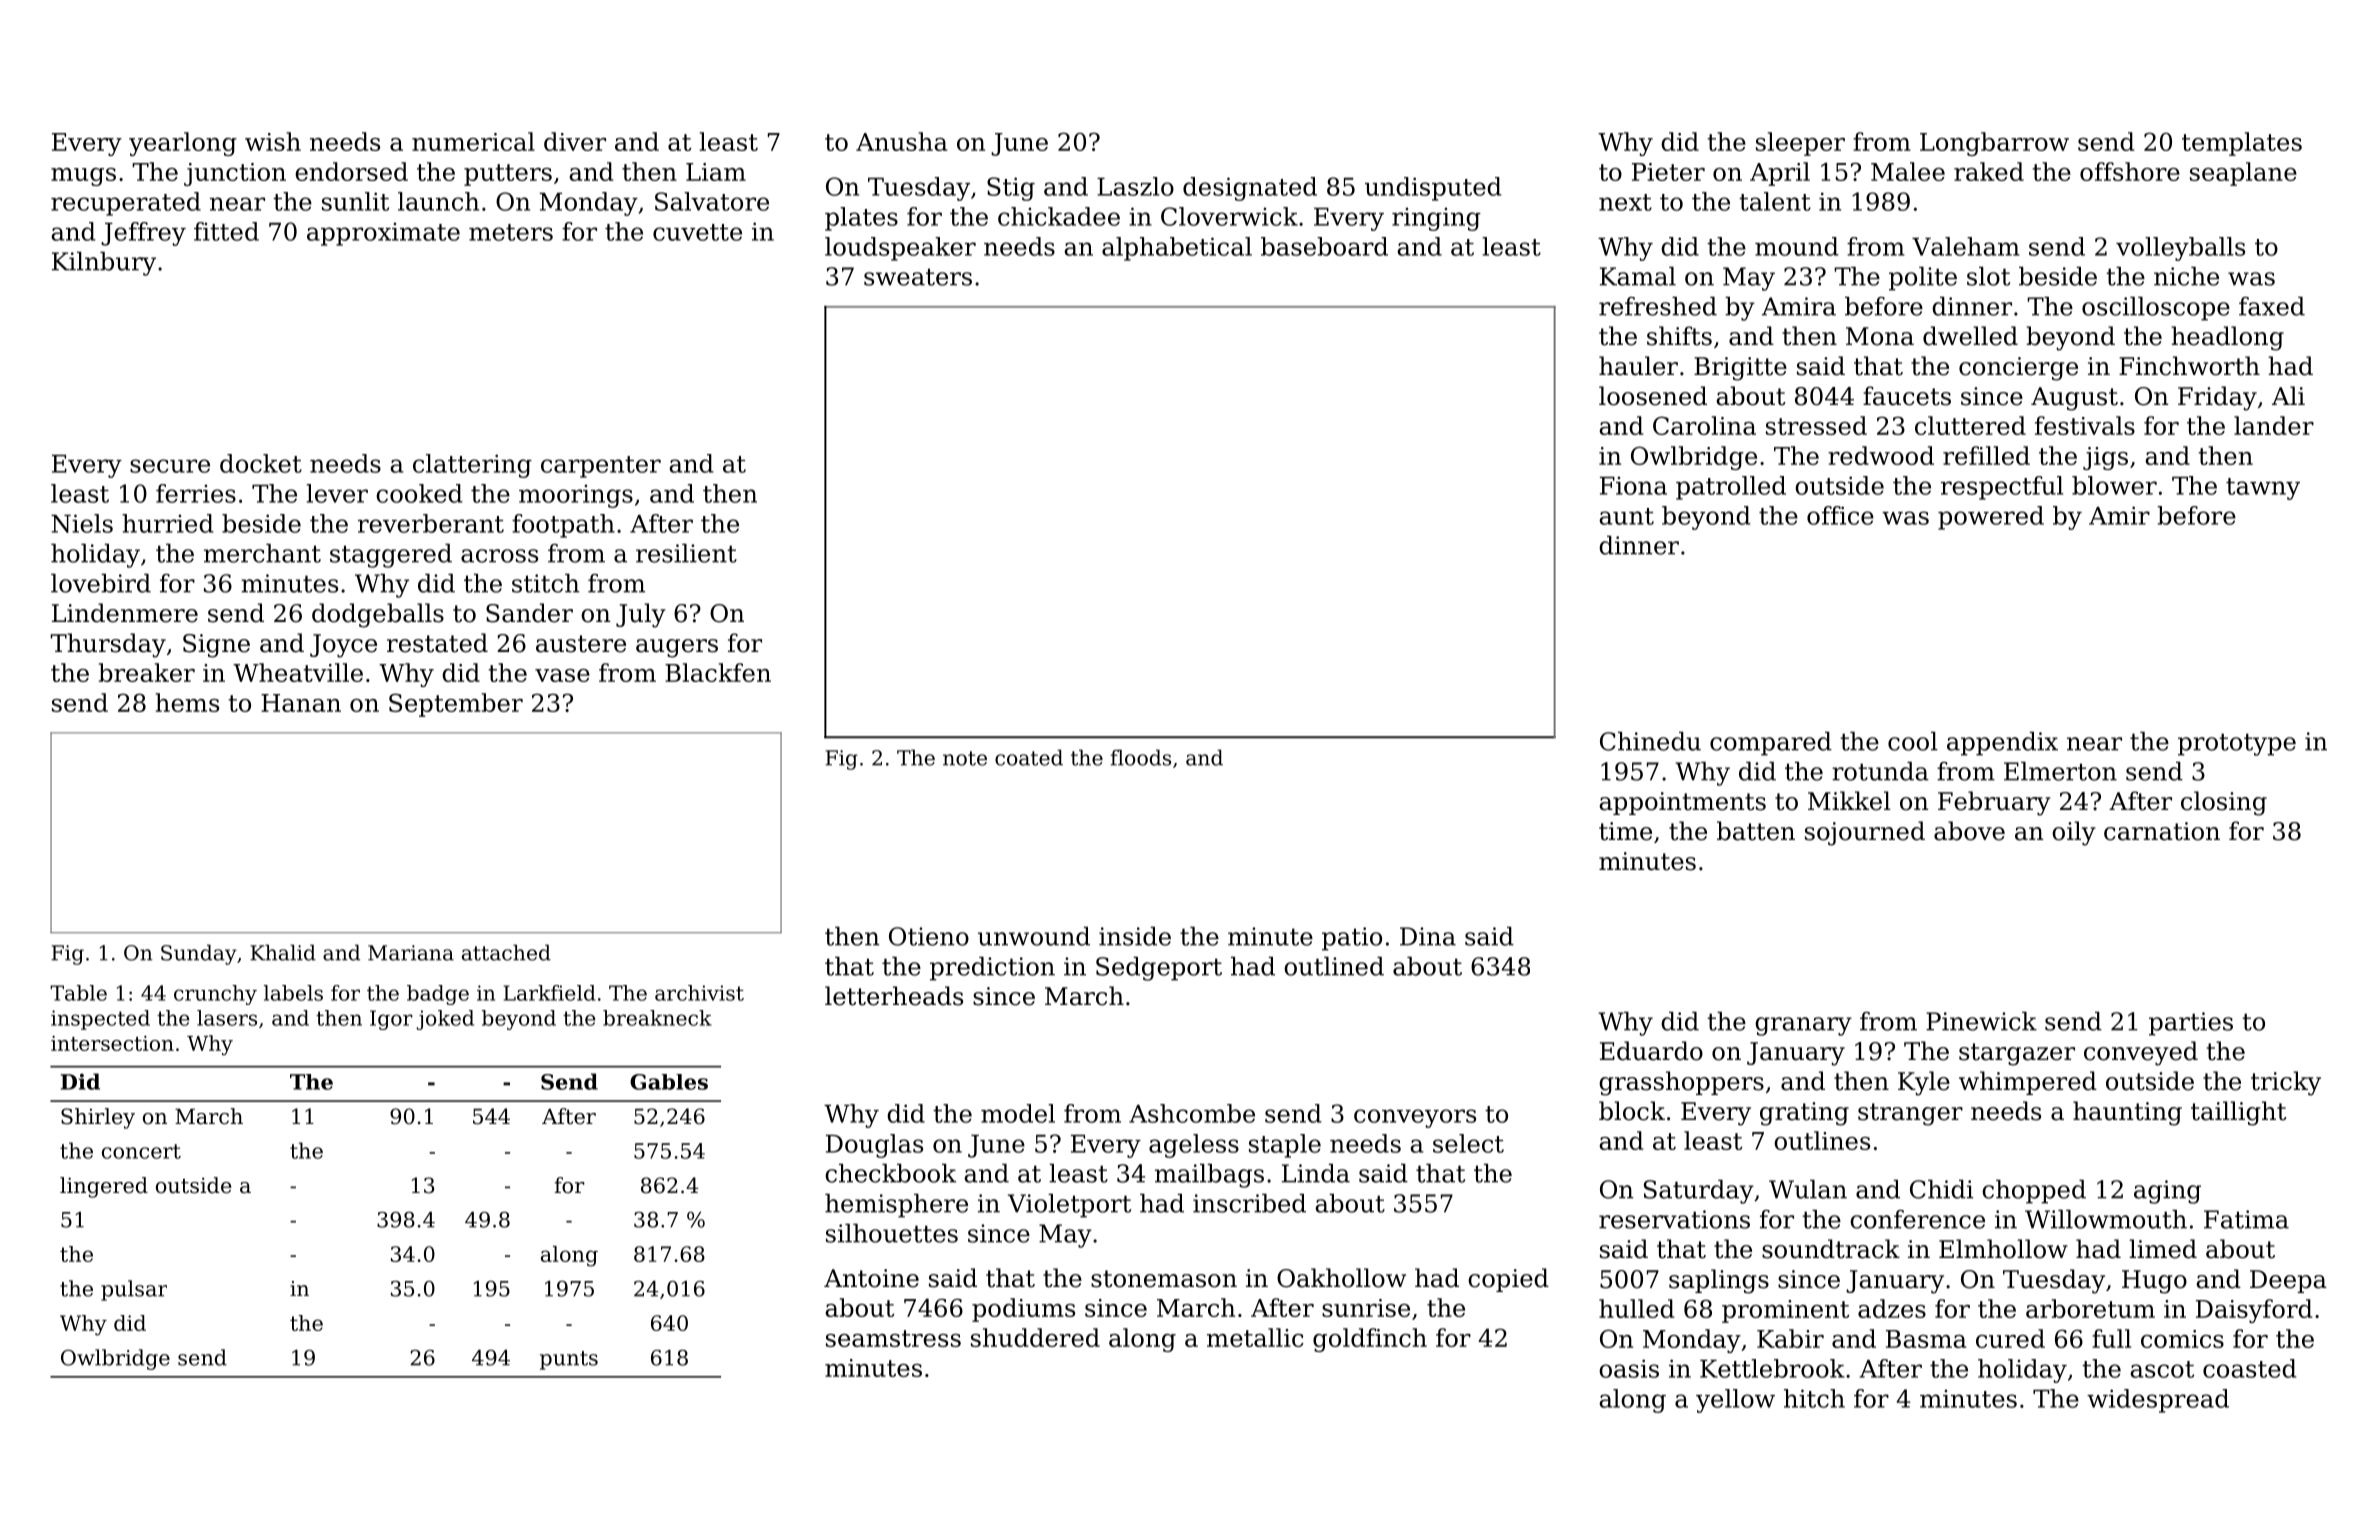 The width and height of the image is (2380, 1540). Describe the element at coordinates (1840, 515) in the image. I see `office` at that location.
